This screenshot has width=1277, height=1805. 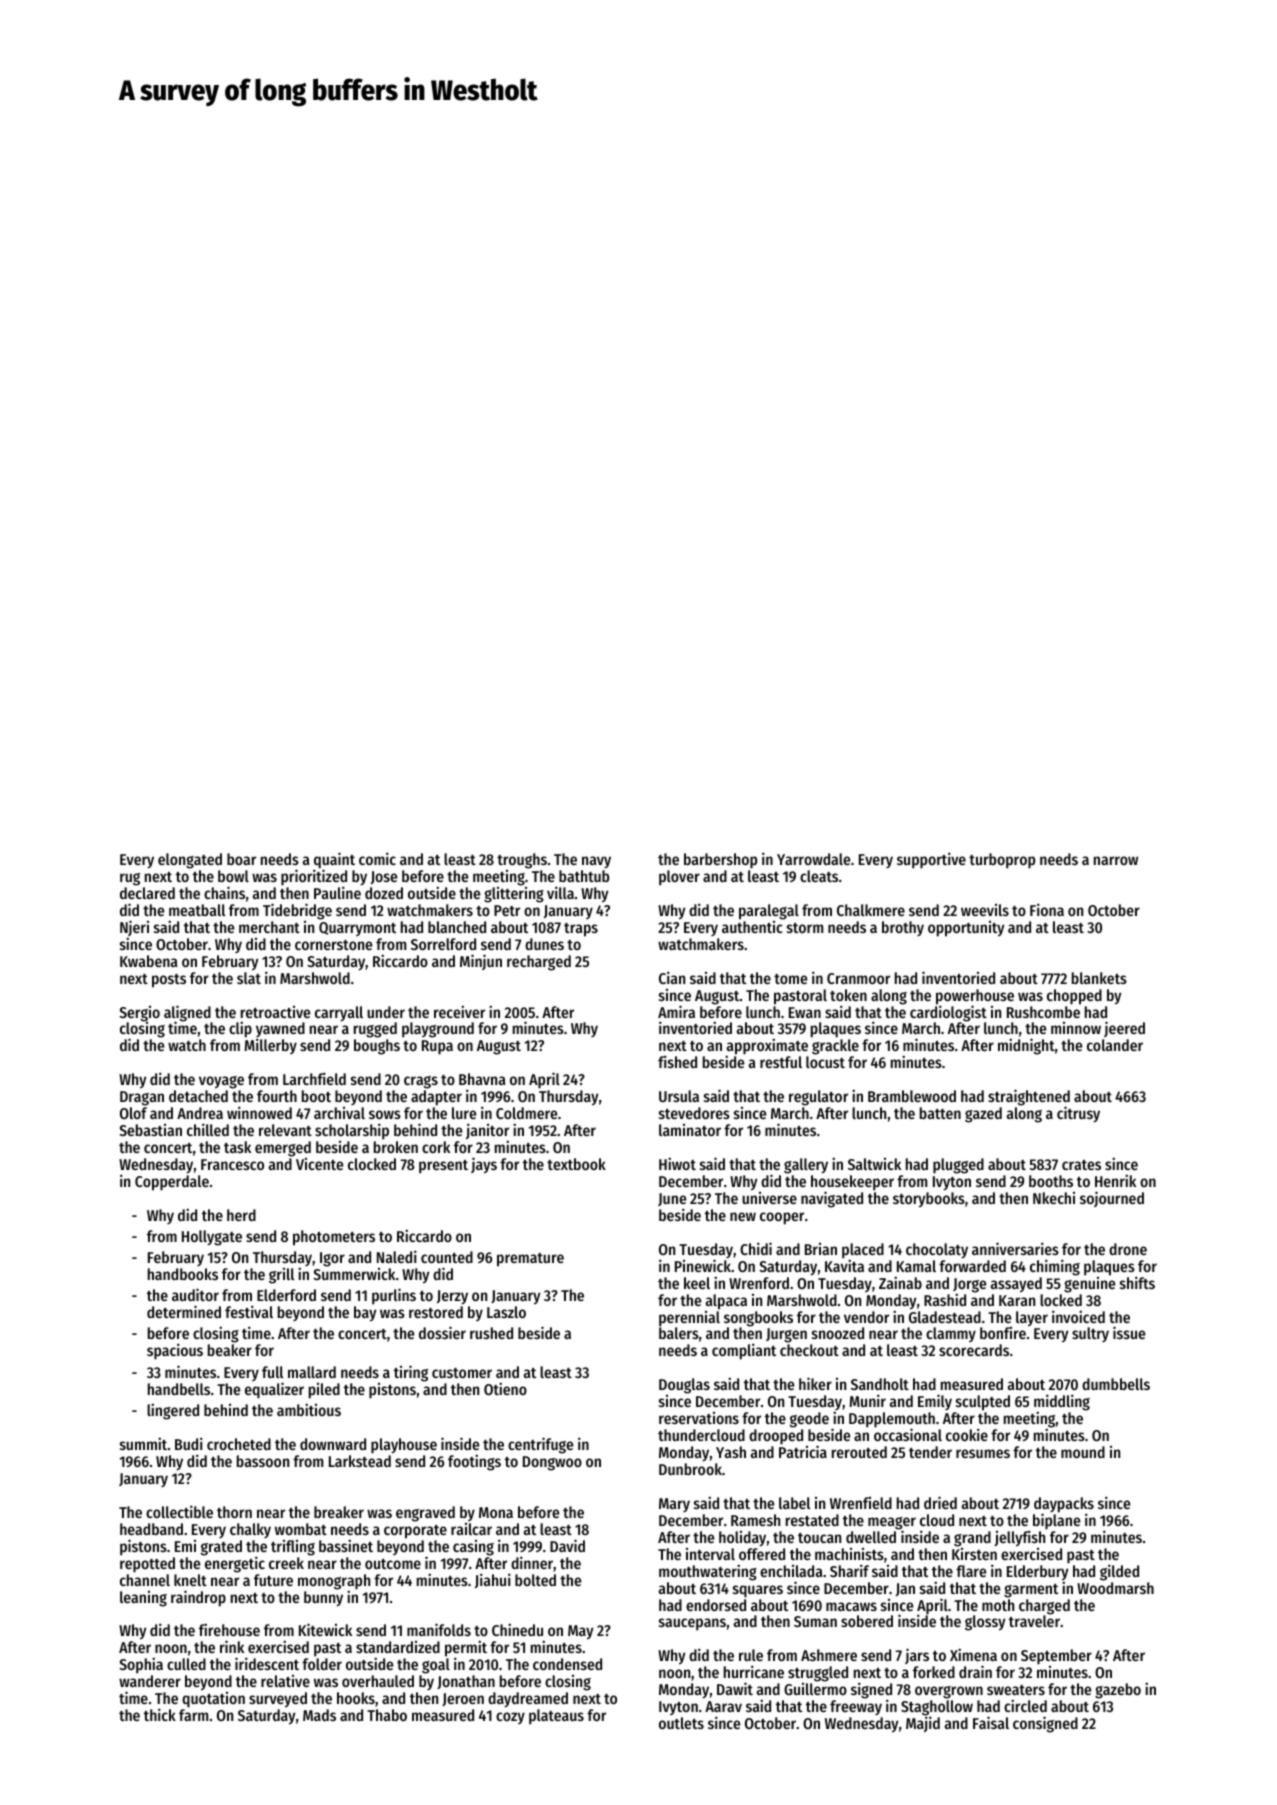 I want to click on Dragan, so click(x=142, y=1098).
